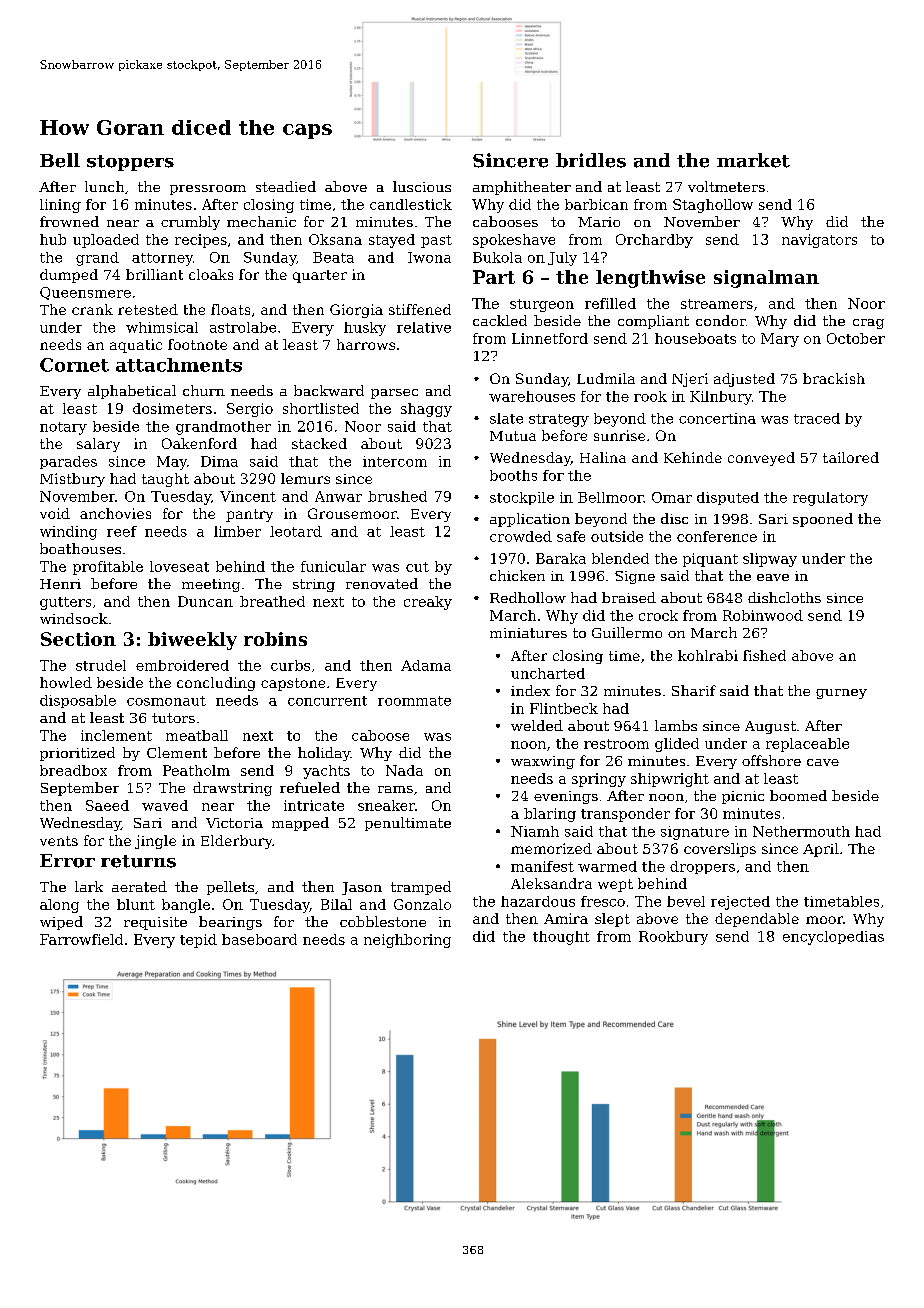  Describe the element at coordinates (230, 309) in the screenshot. I see `floats` at that location.
